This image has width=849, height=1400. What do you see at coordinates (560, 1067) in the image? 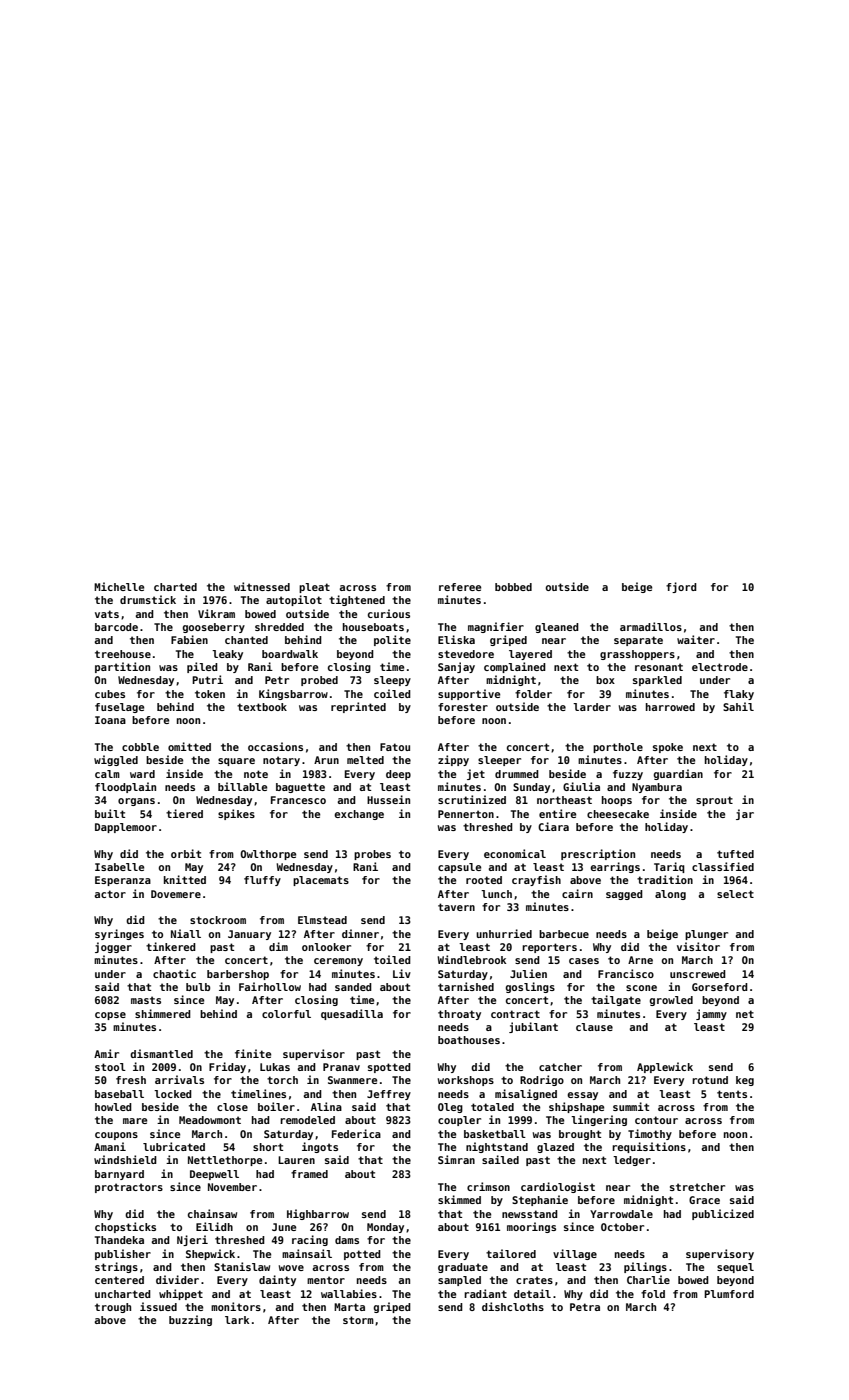
I see `catcher` at bounding box center [560, 1067].
